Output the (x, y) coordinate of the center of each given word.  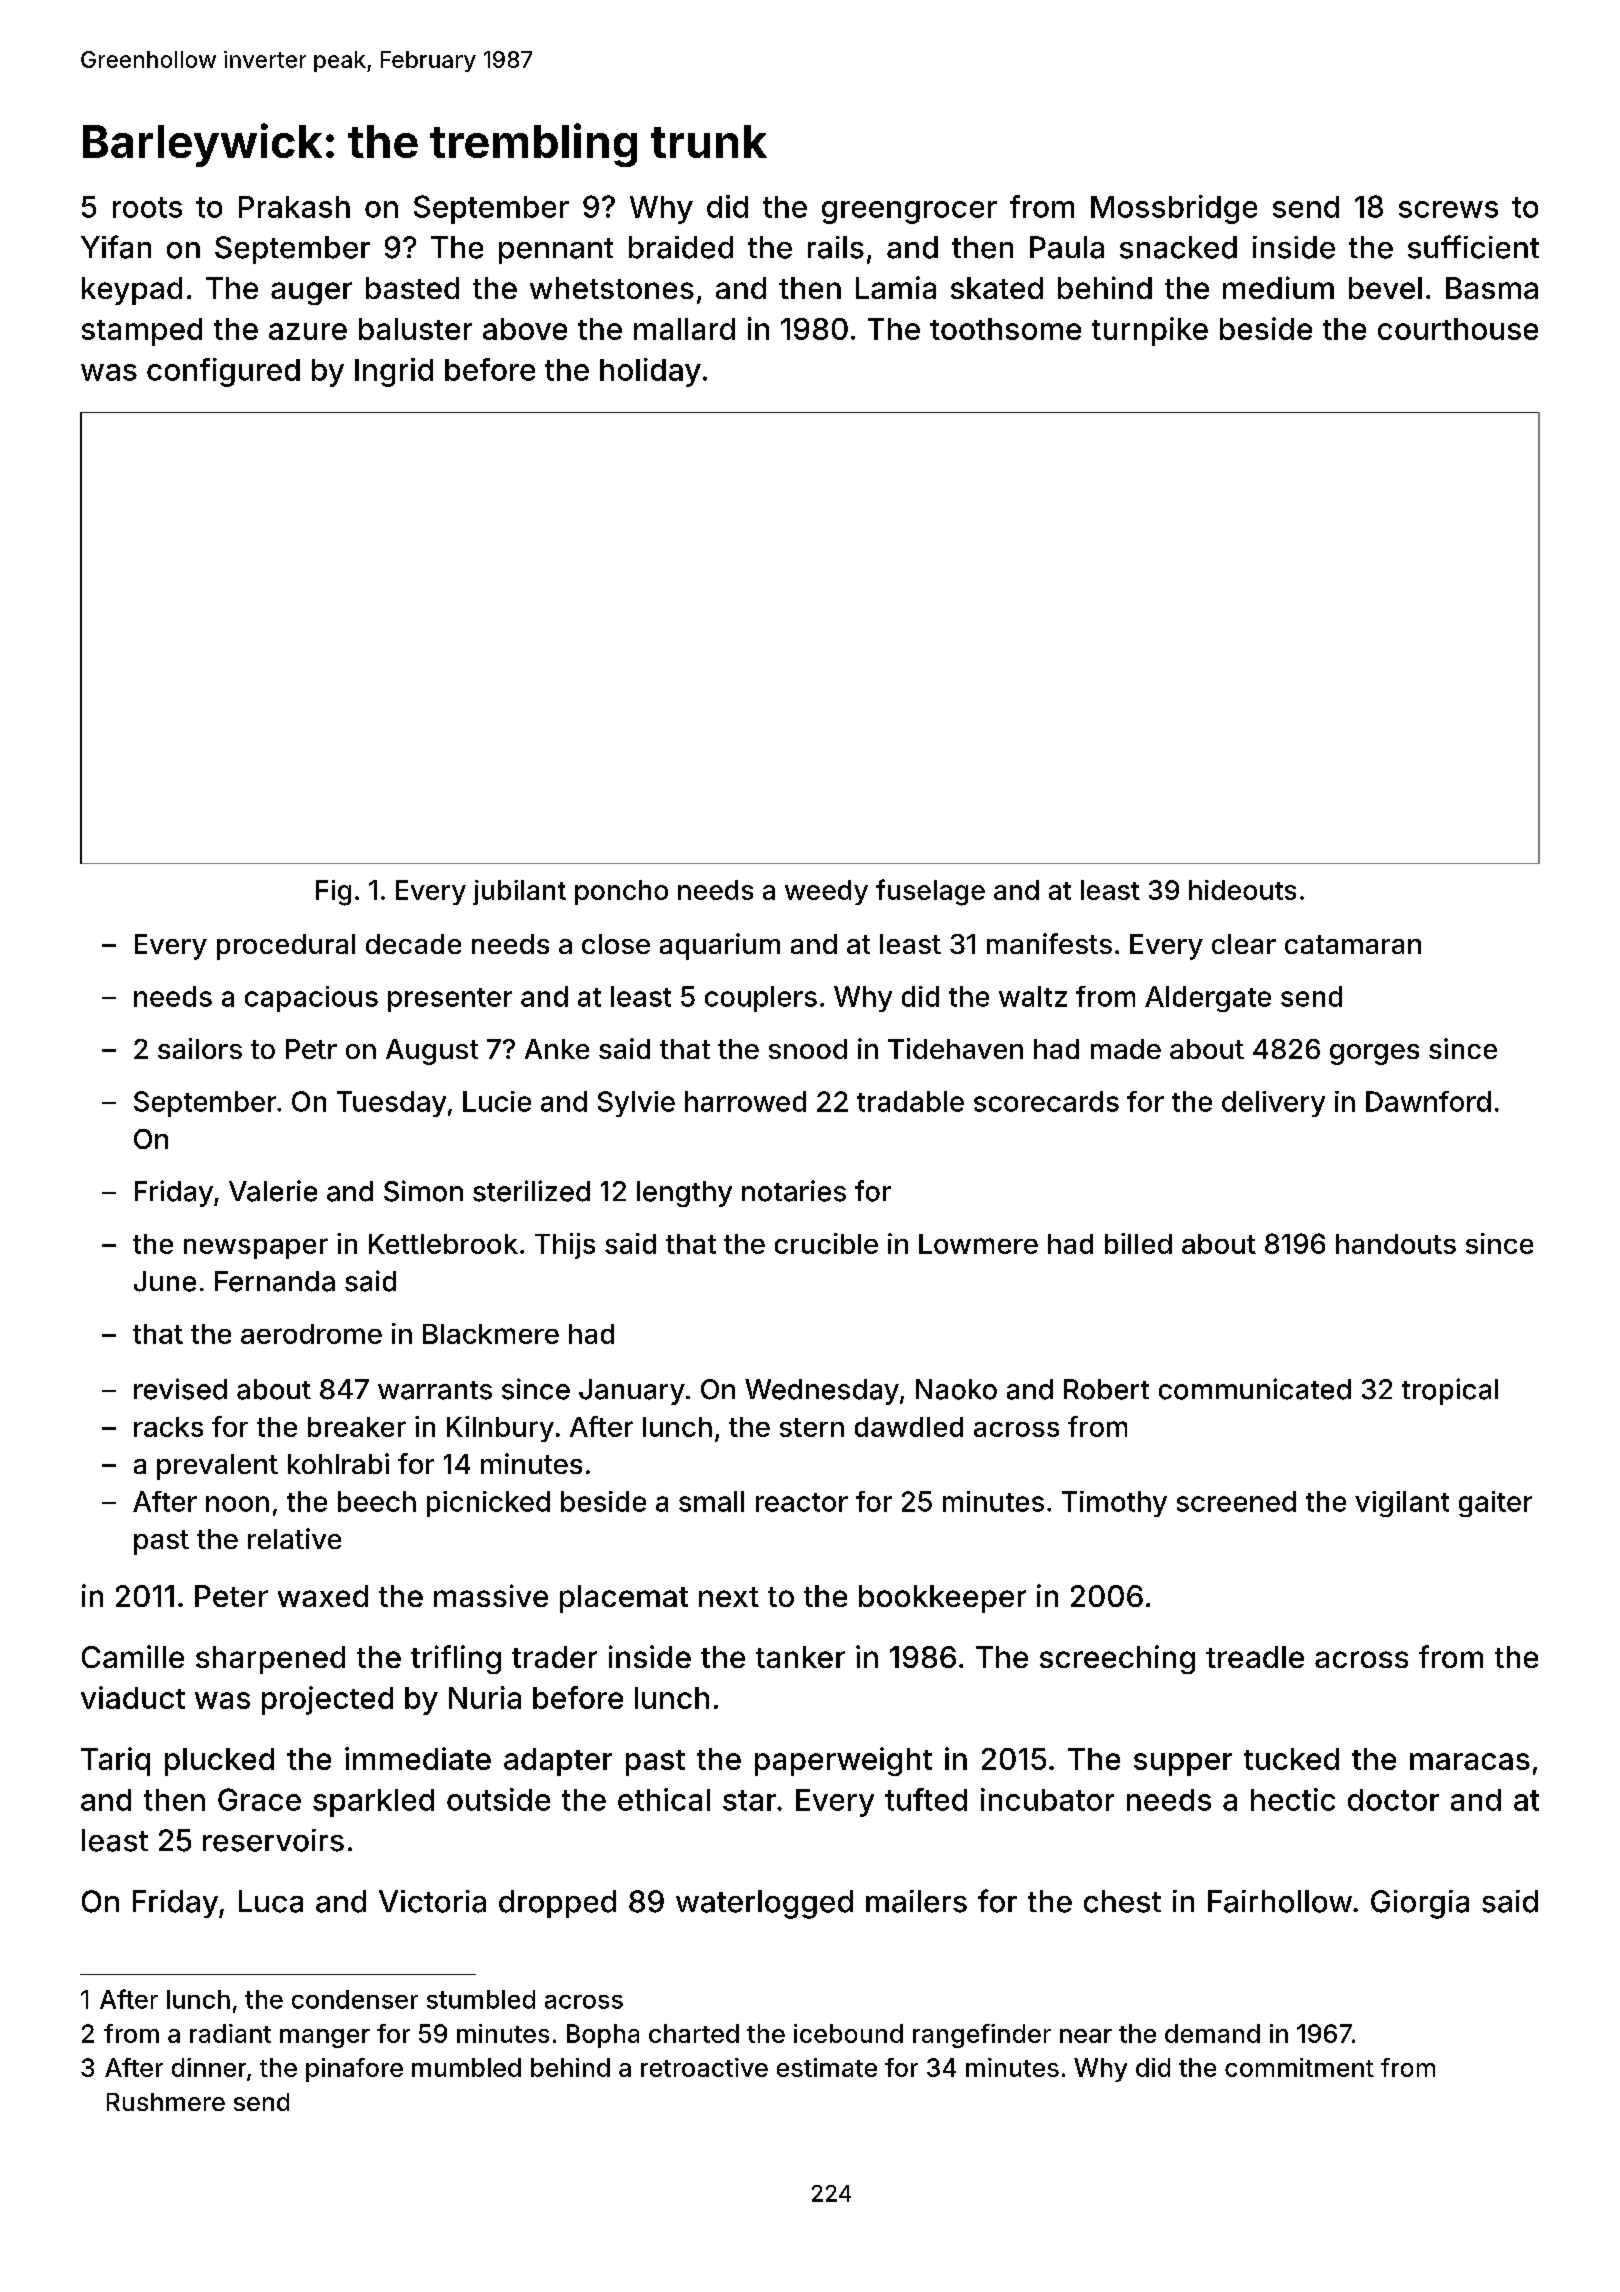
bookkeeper (942, 1599)
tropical (1450, 1391)
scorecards (1046, 1101)
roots (147, 207)
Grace (259, 1799)
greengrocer (909, 212)
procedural (286, 947)
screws (1448, 209)
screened (1236, 1501)
